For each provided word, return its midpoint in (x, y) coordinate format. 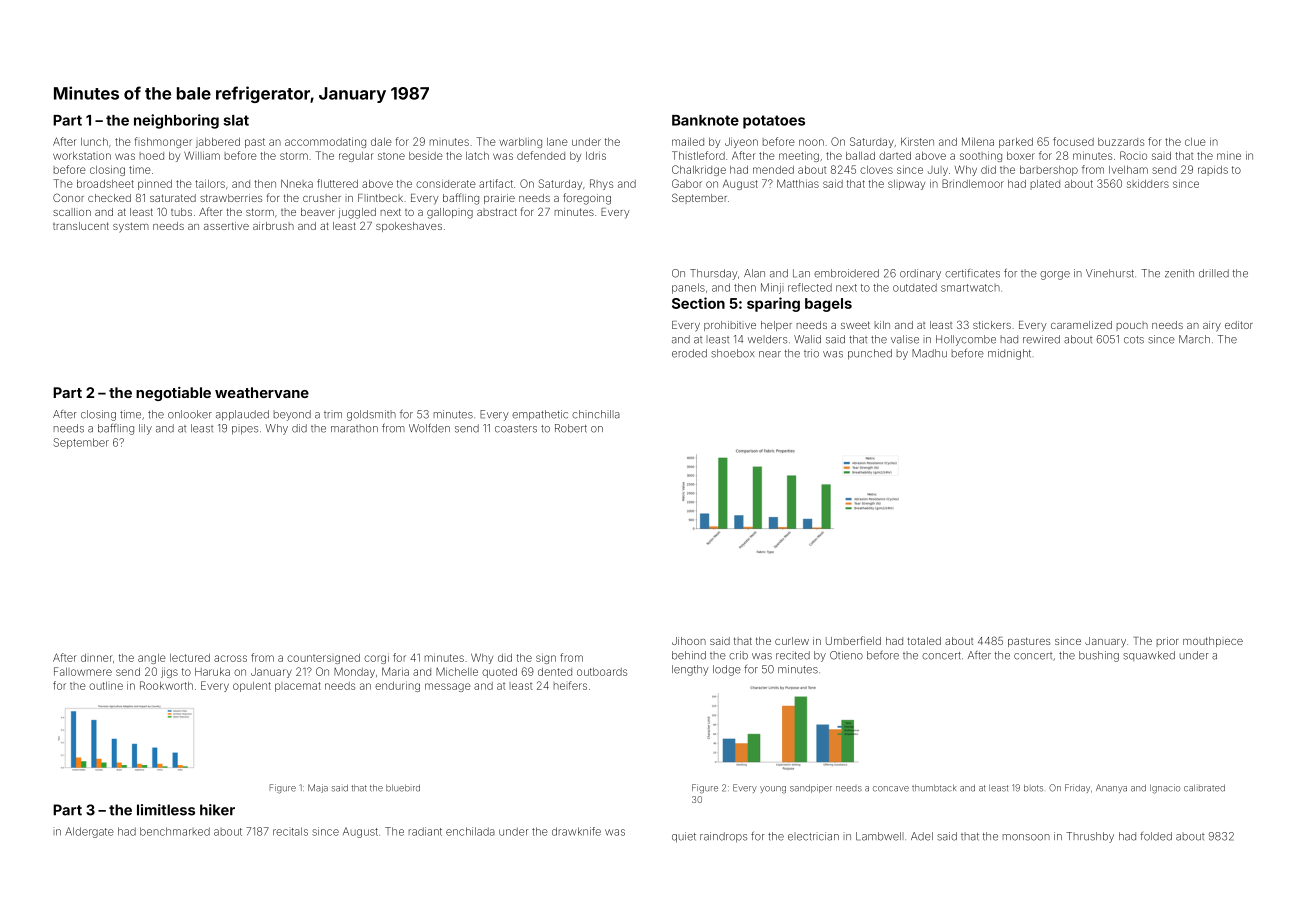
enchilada (470, 831)
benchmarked (175, 831)
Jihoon (689, 641)
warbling (520, 142)
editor (1239, 325)
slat (236, 120)
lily (145, 429)
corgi (376, 658)
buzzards (1121, 142)
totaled (924, 641)
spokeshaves (409, 227)
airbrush (273, 226)
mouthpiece (1213, 642)
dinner (97, 658)
